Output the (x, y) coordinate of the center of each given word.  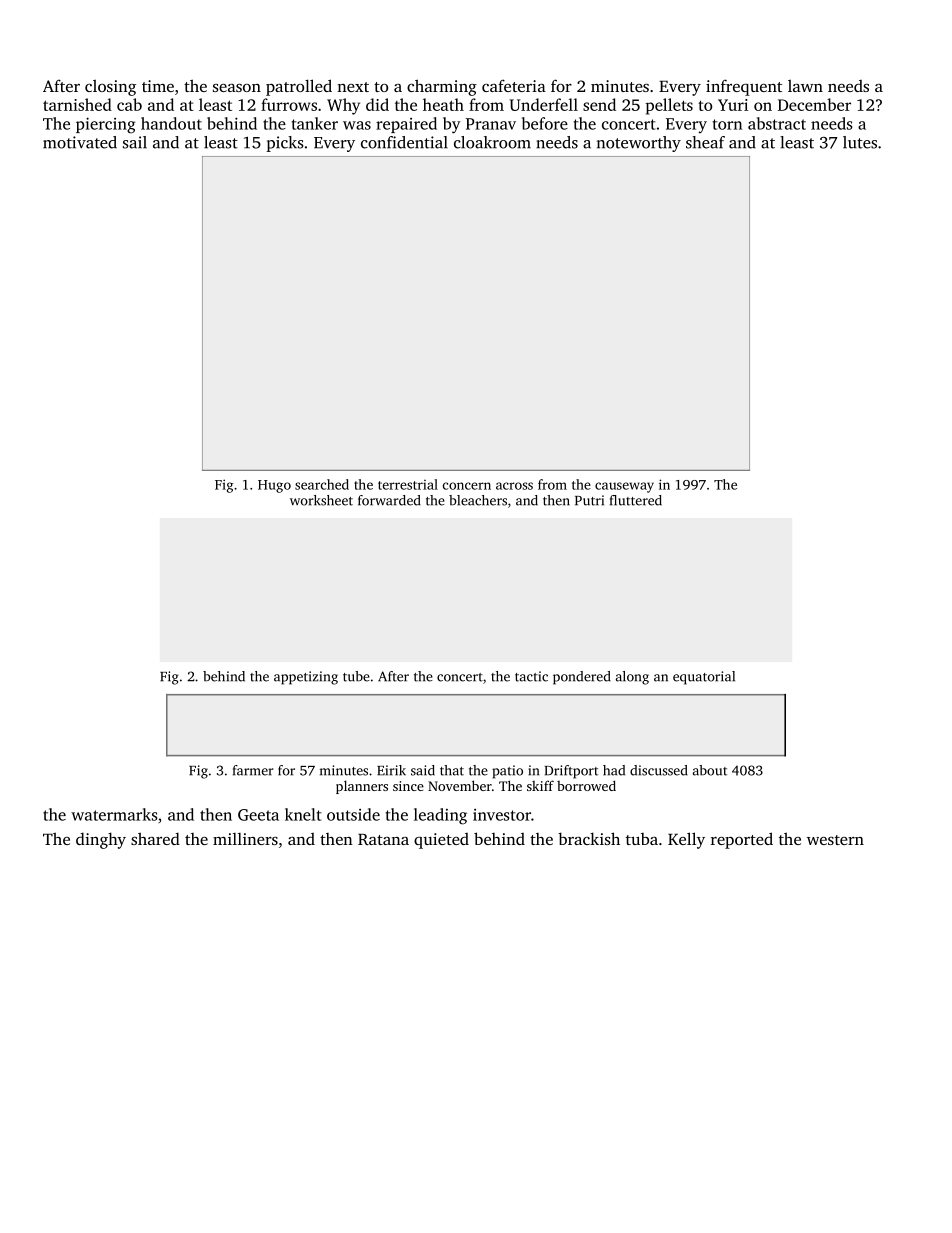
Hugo (274, 486)
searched (322, 484)
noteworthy (639, 144)
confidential (404, 142)
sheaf (705, 142)
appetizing (306, 678)
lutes (860, 142)
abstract (777, 123)
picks (285, 144)
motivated (80, 142)
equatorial (704, 678)
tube (356, 676)
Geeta (258, 815)
